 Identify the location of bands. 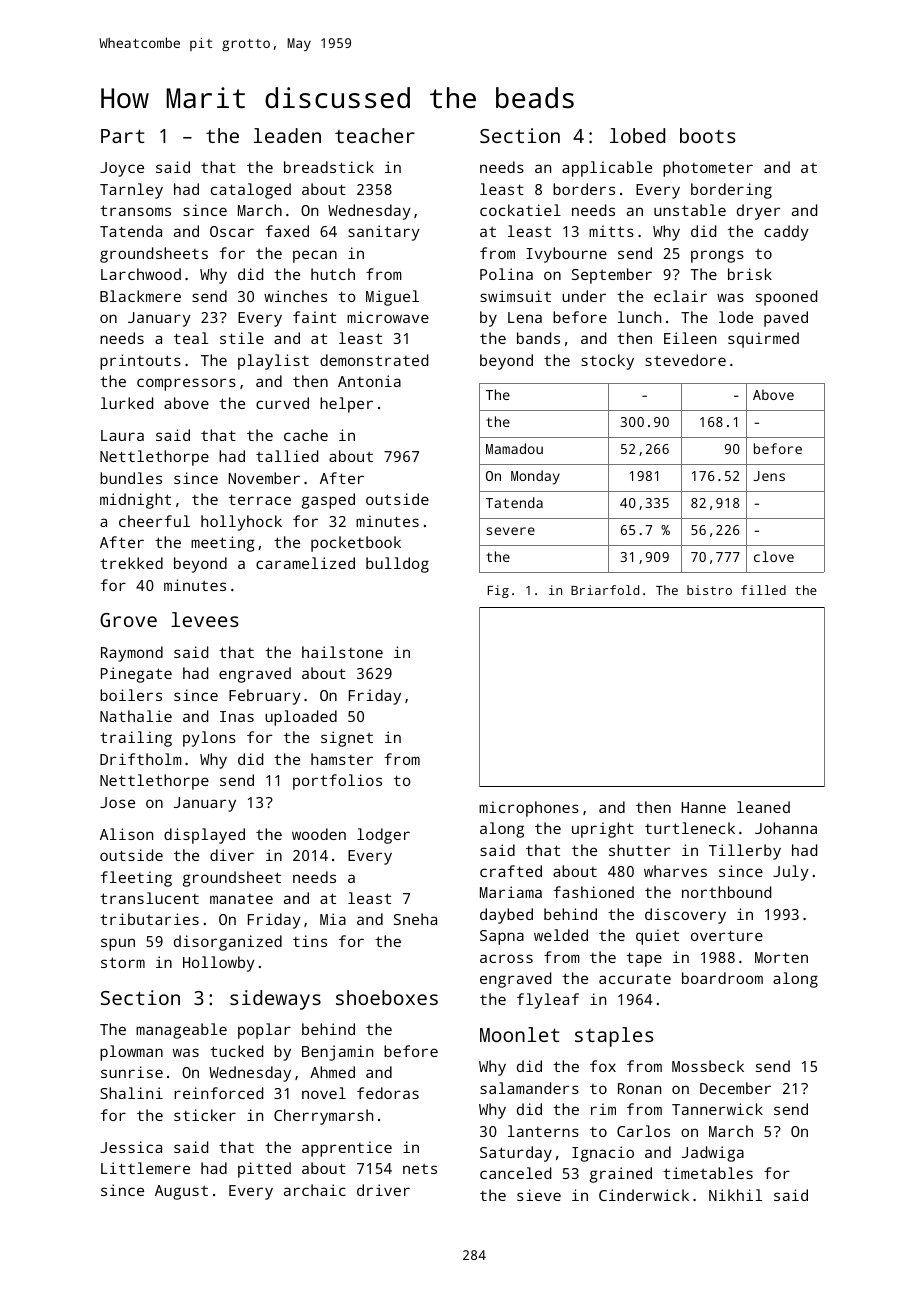
(538, 338).
